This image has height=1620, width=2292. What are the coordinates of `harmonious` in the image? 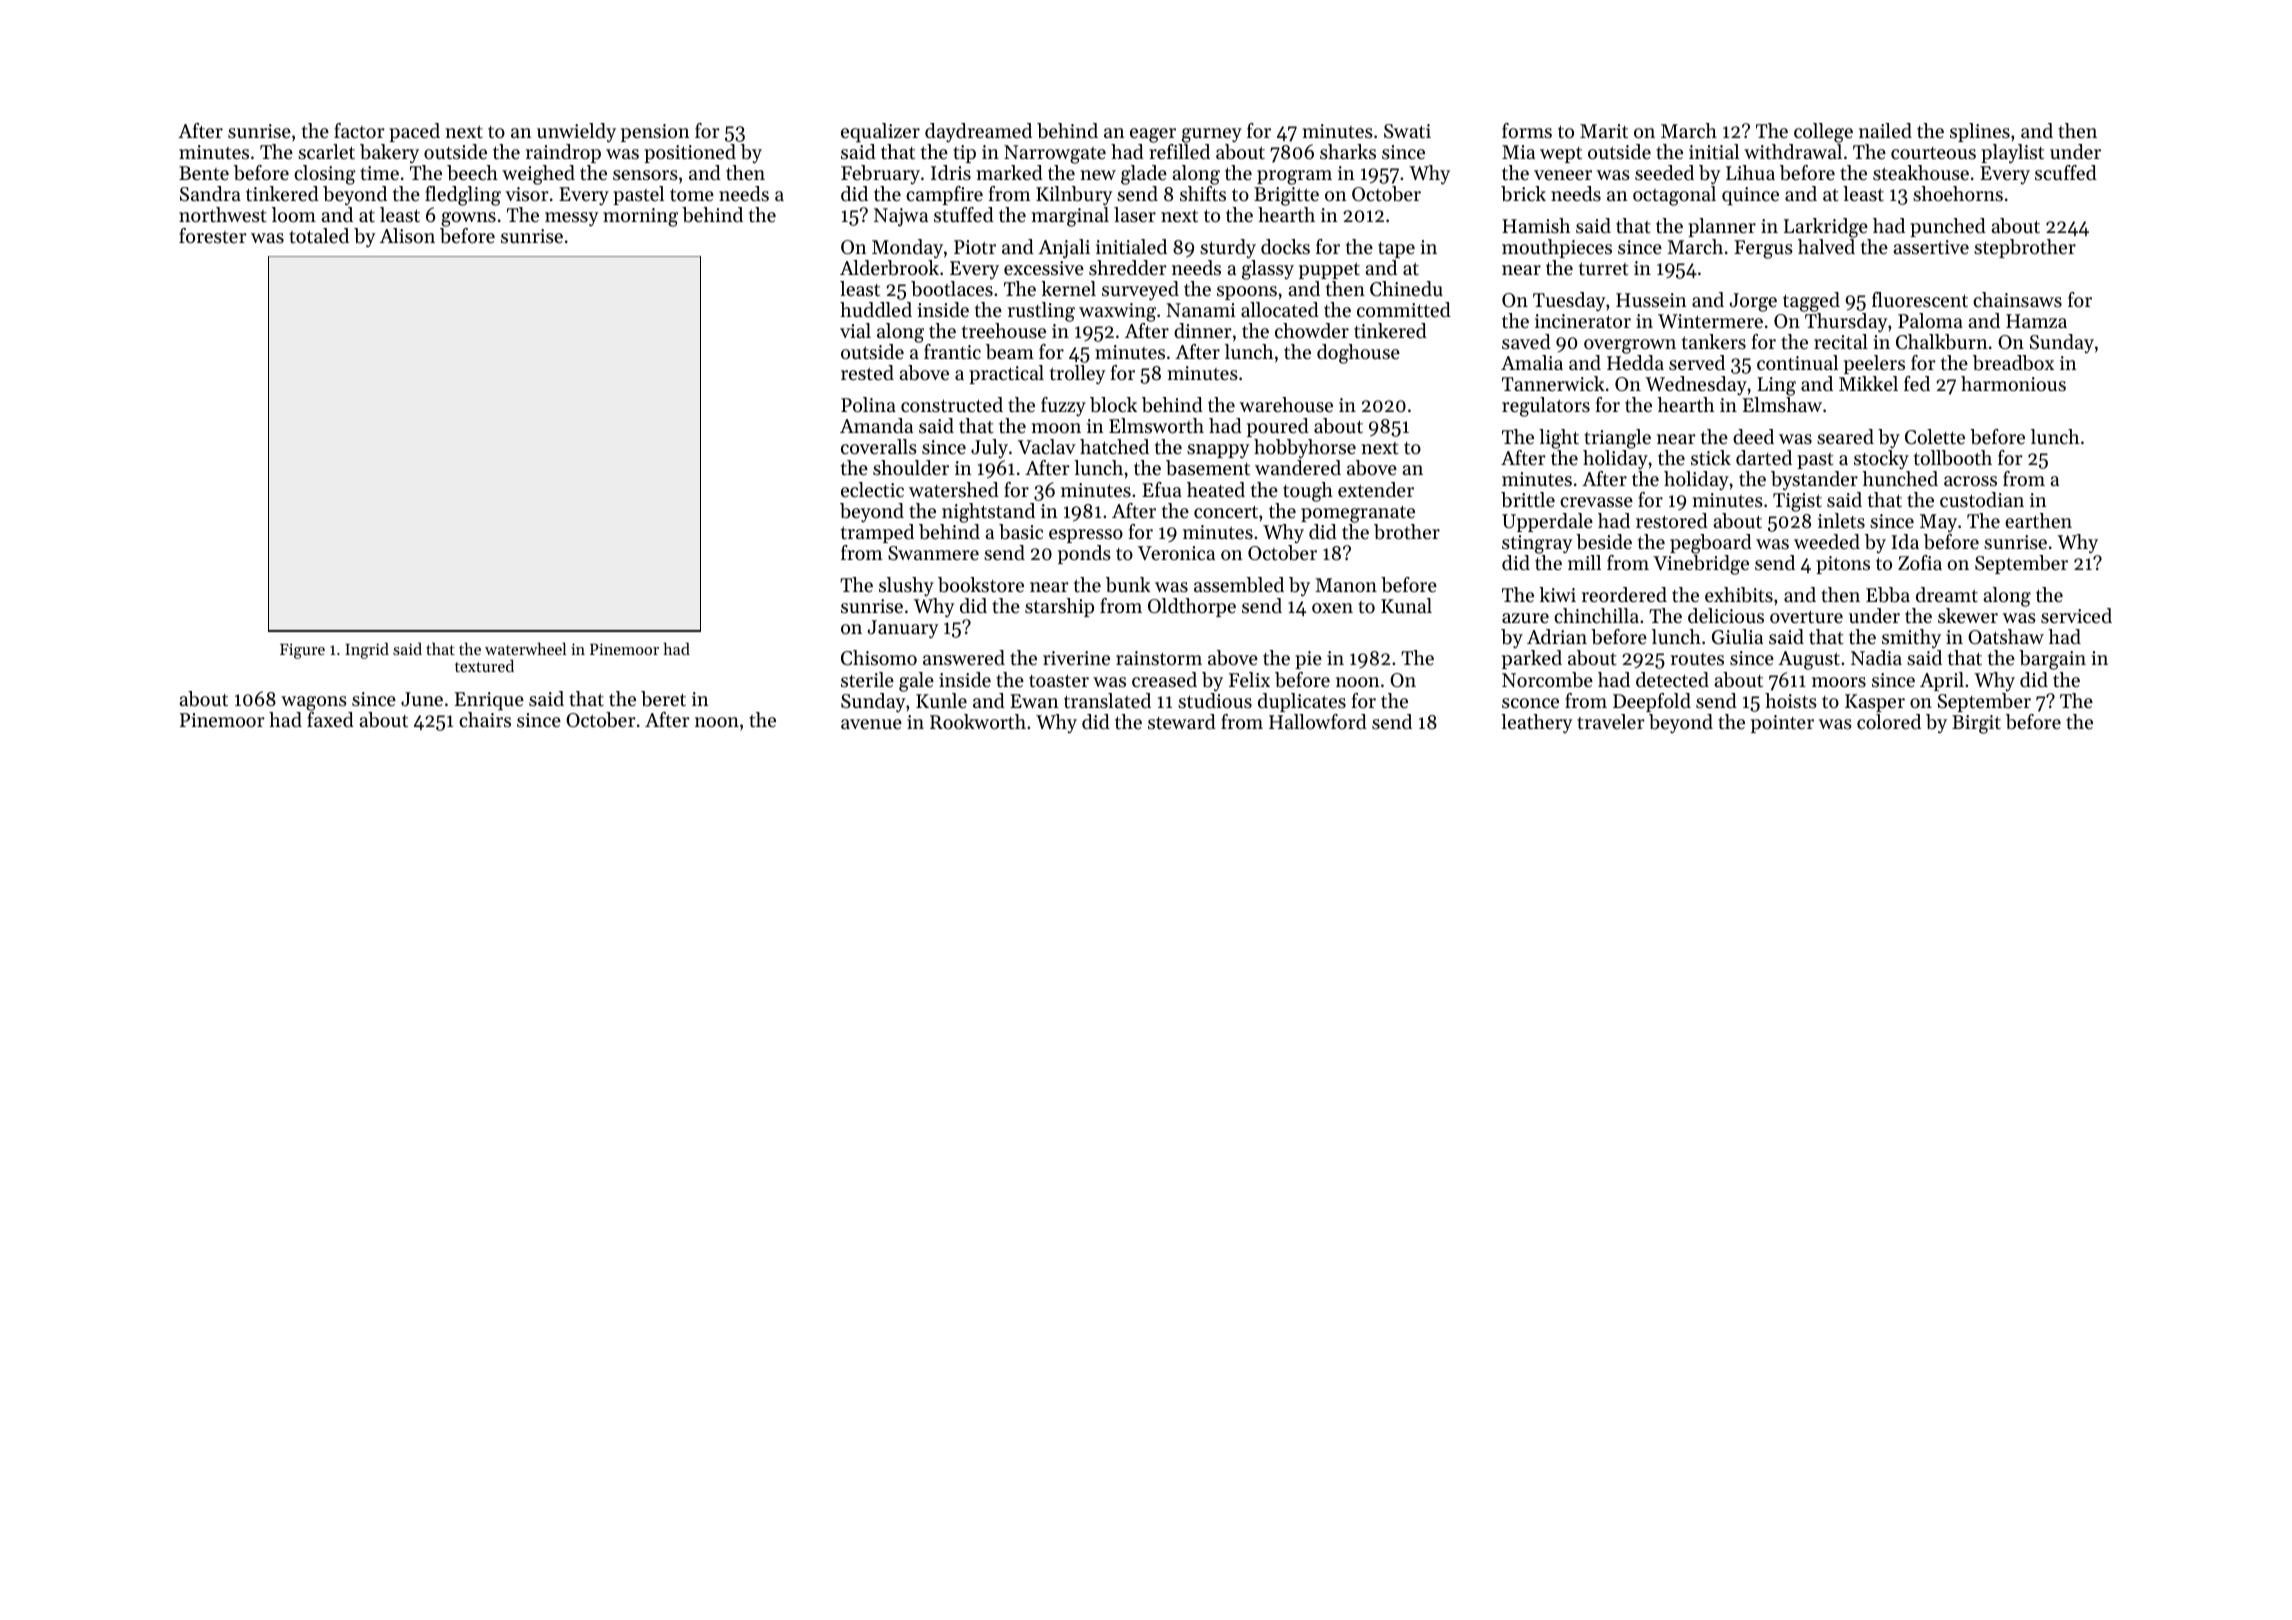 It's located at (2013, 384).
